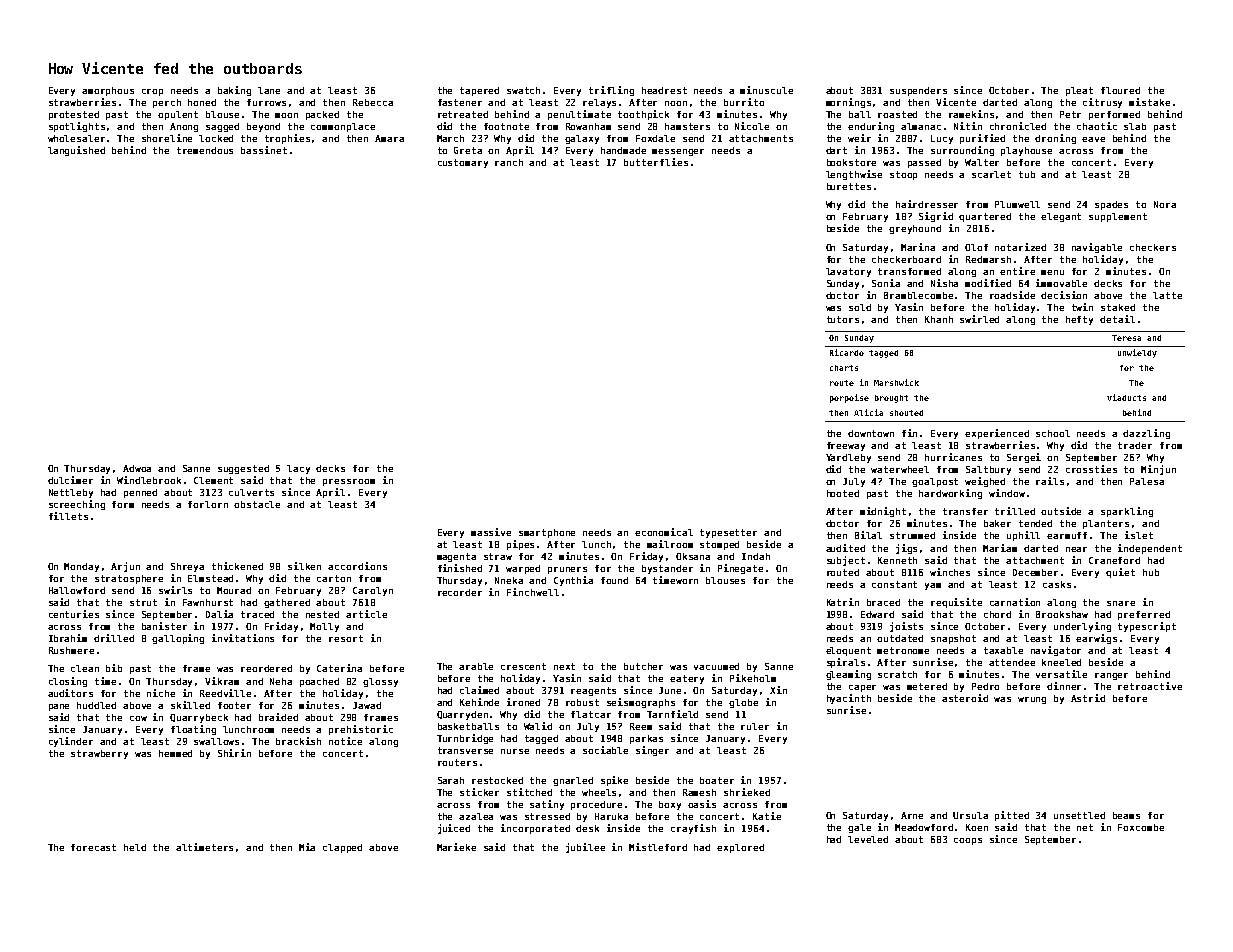 The image size is (1233, 952). What do you see at coordinates (152, 92) in the screenshot?
I see `crop` at bounding box center [152, 92].
